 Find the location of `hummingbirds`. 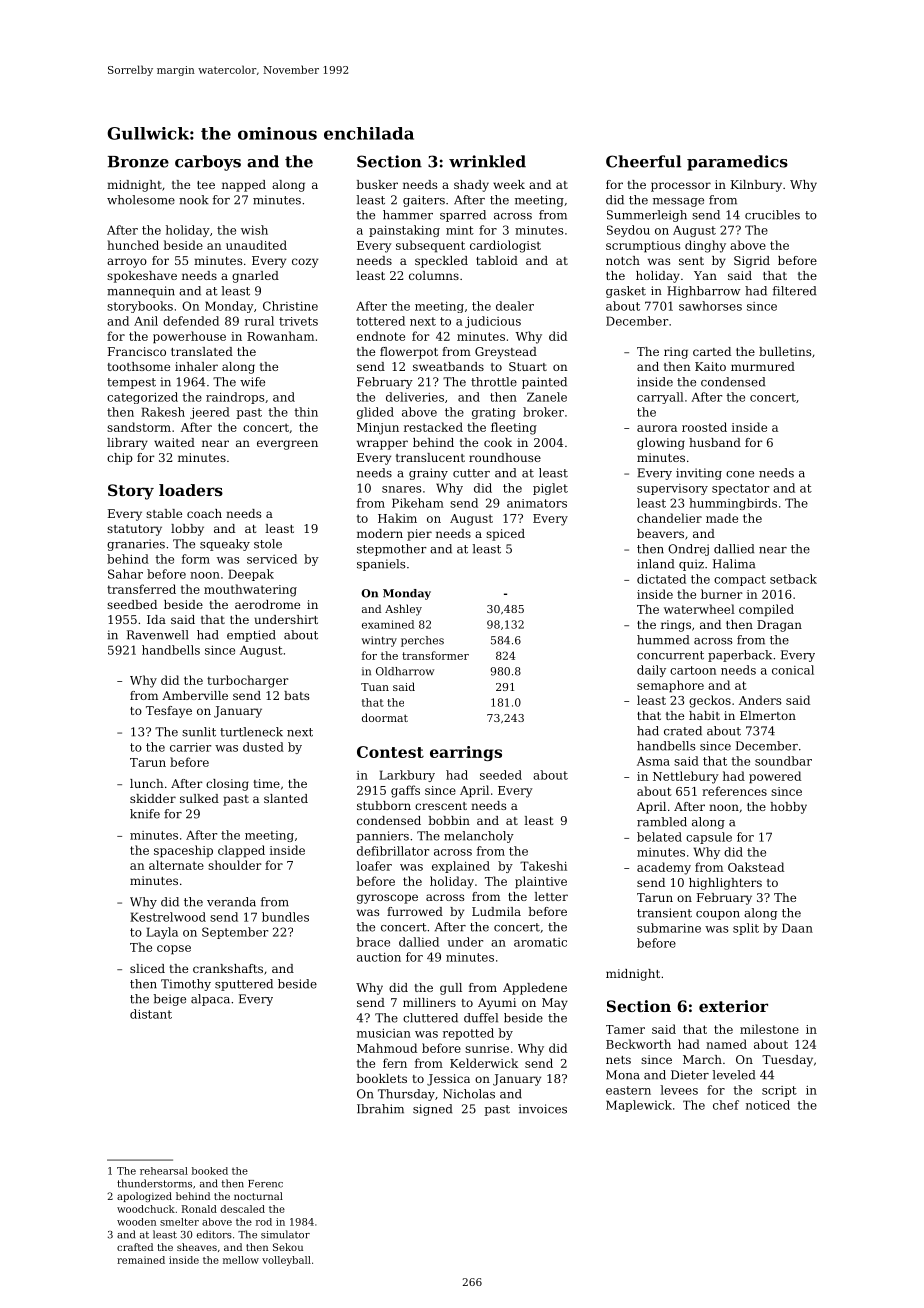

hummingbirds is located at coordinates (733, 504).
